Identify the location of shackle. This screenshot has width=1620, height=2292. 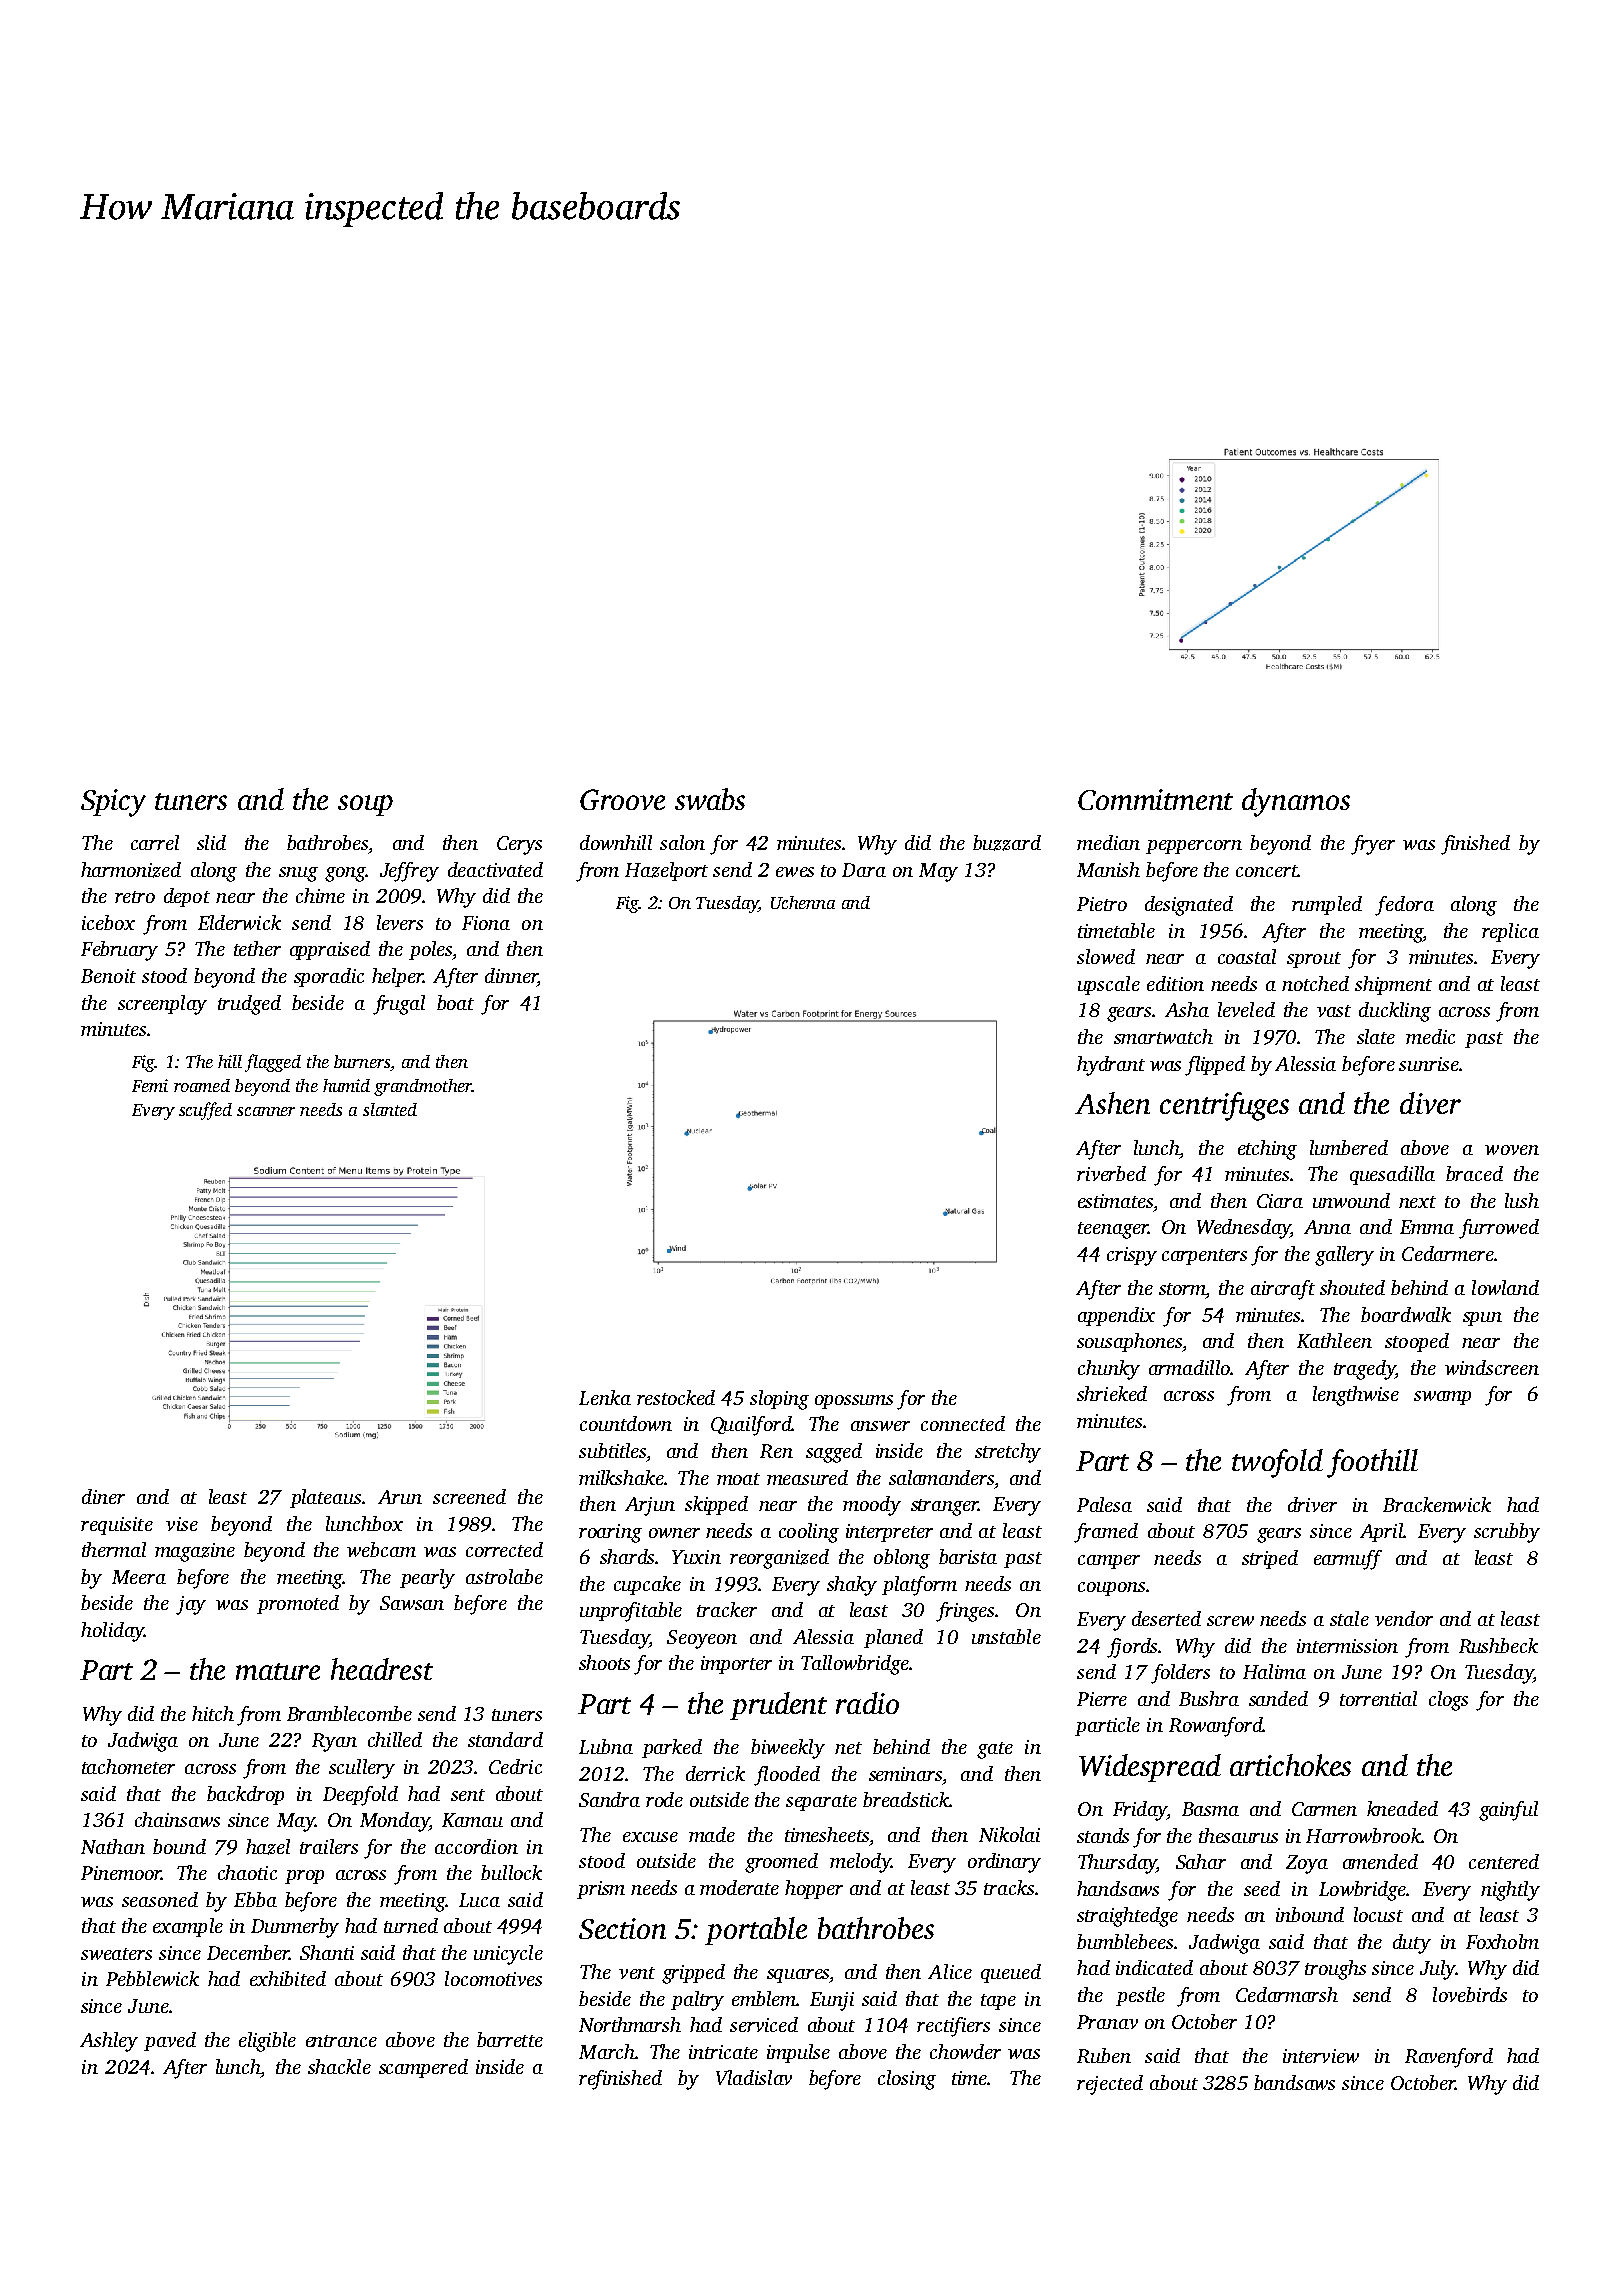
(339, 2066).
